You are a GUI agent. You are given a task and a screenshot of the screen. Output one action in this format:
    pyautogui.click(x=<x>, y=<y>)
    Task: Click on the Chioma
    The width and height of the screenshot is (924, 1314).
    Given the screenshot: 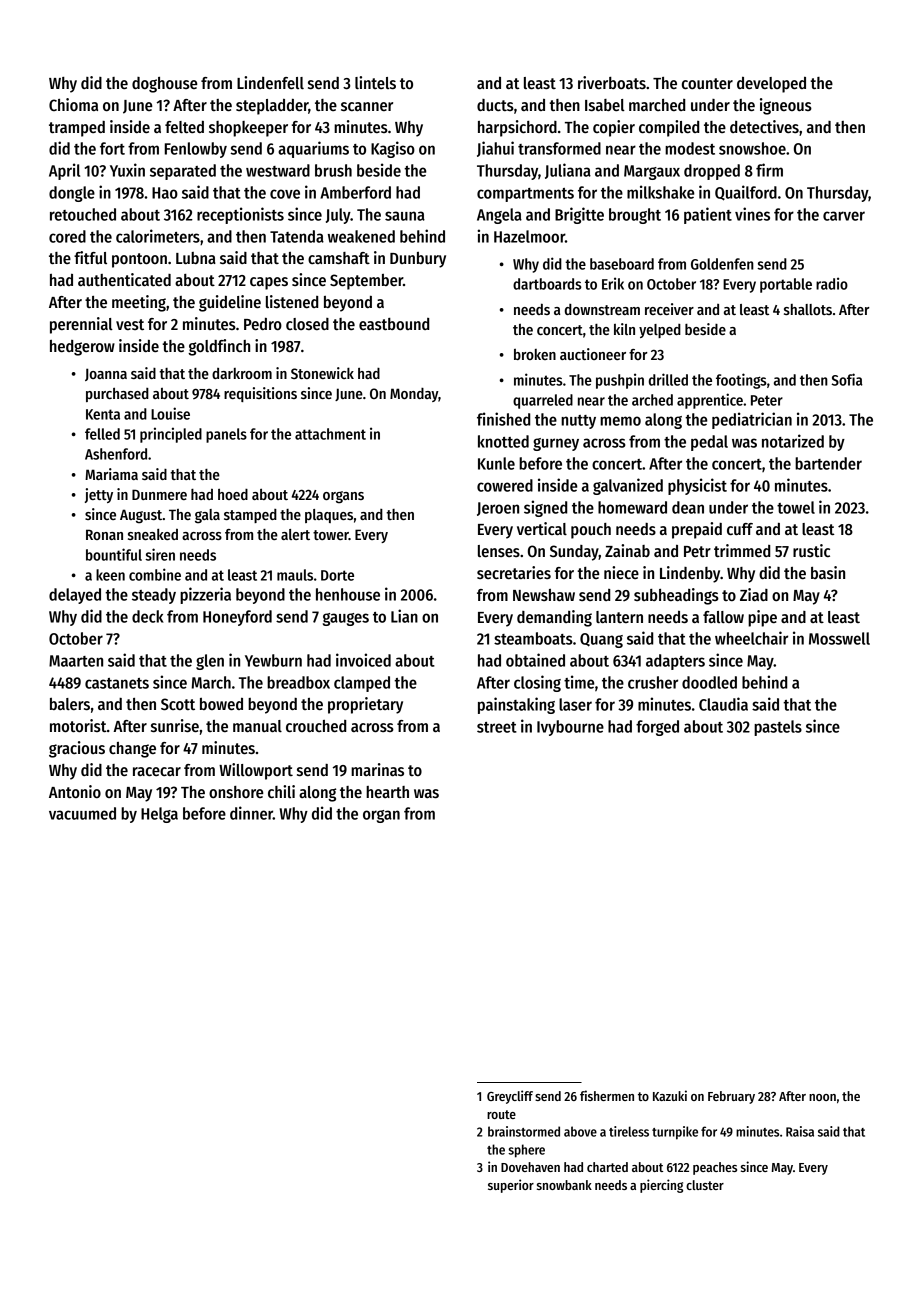 What is the action you would take?
    pyautogui.click(x=73, y=104)
